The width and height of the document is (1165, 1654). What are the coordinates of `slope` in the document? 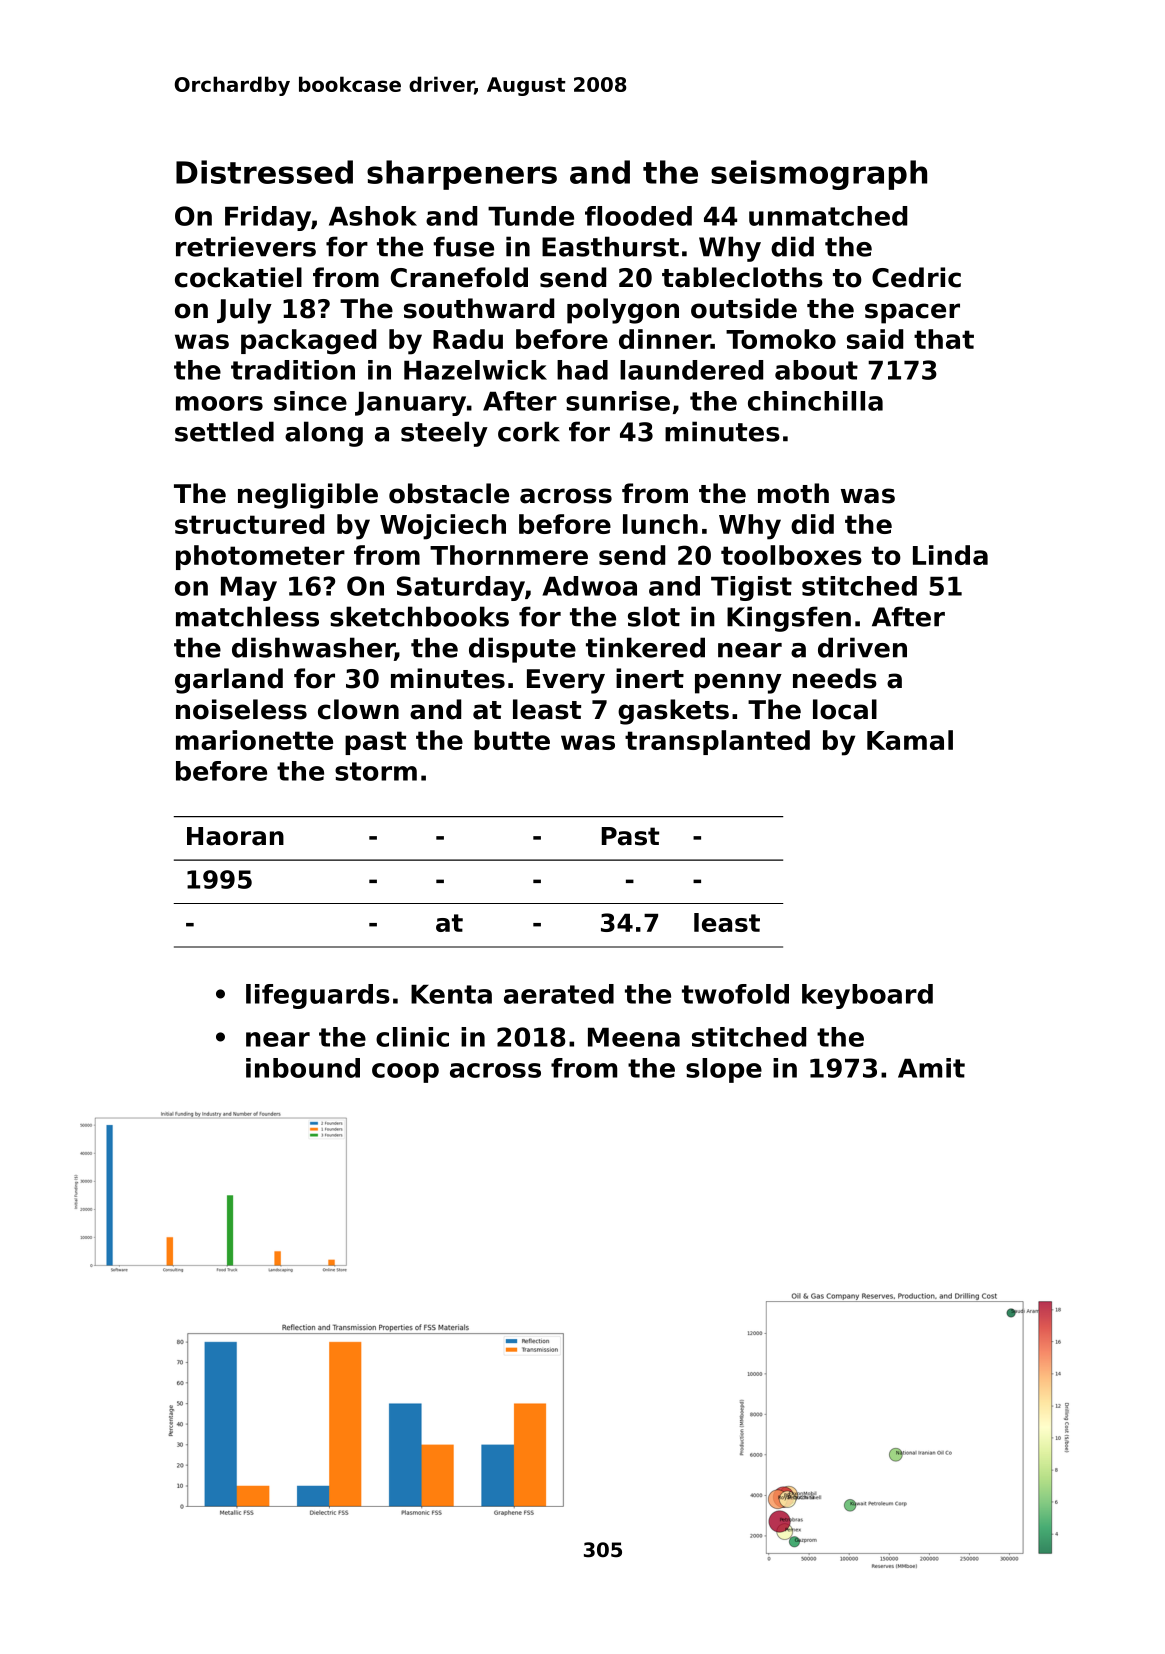 It's located at (724, 1070).
